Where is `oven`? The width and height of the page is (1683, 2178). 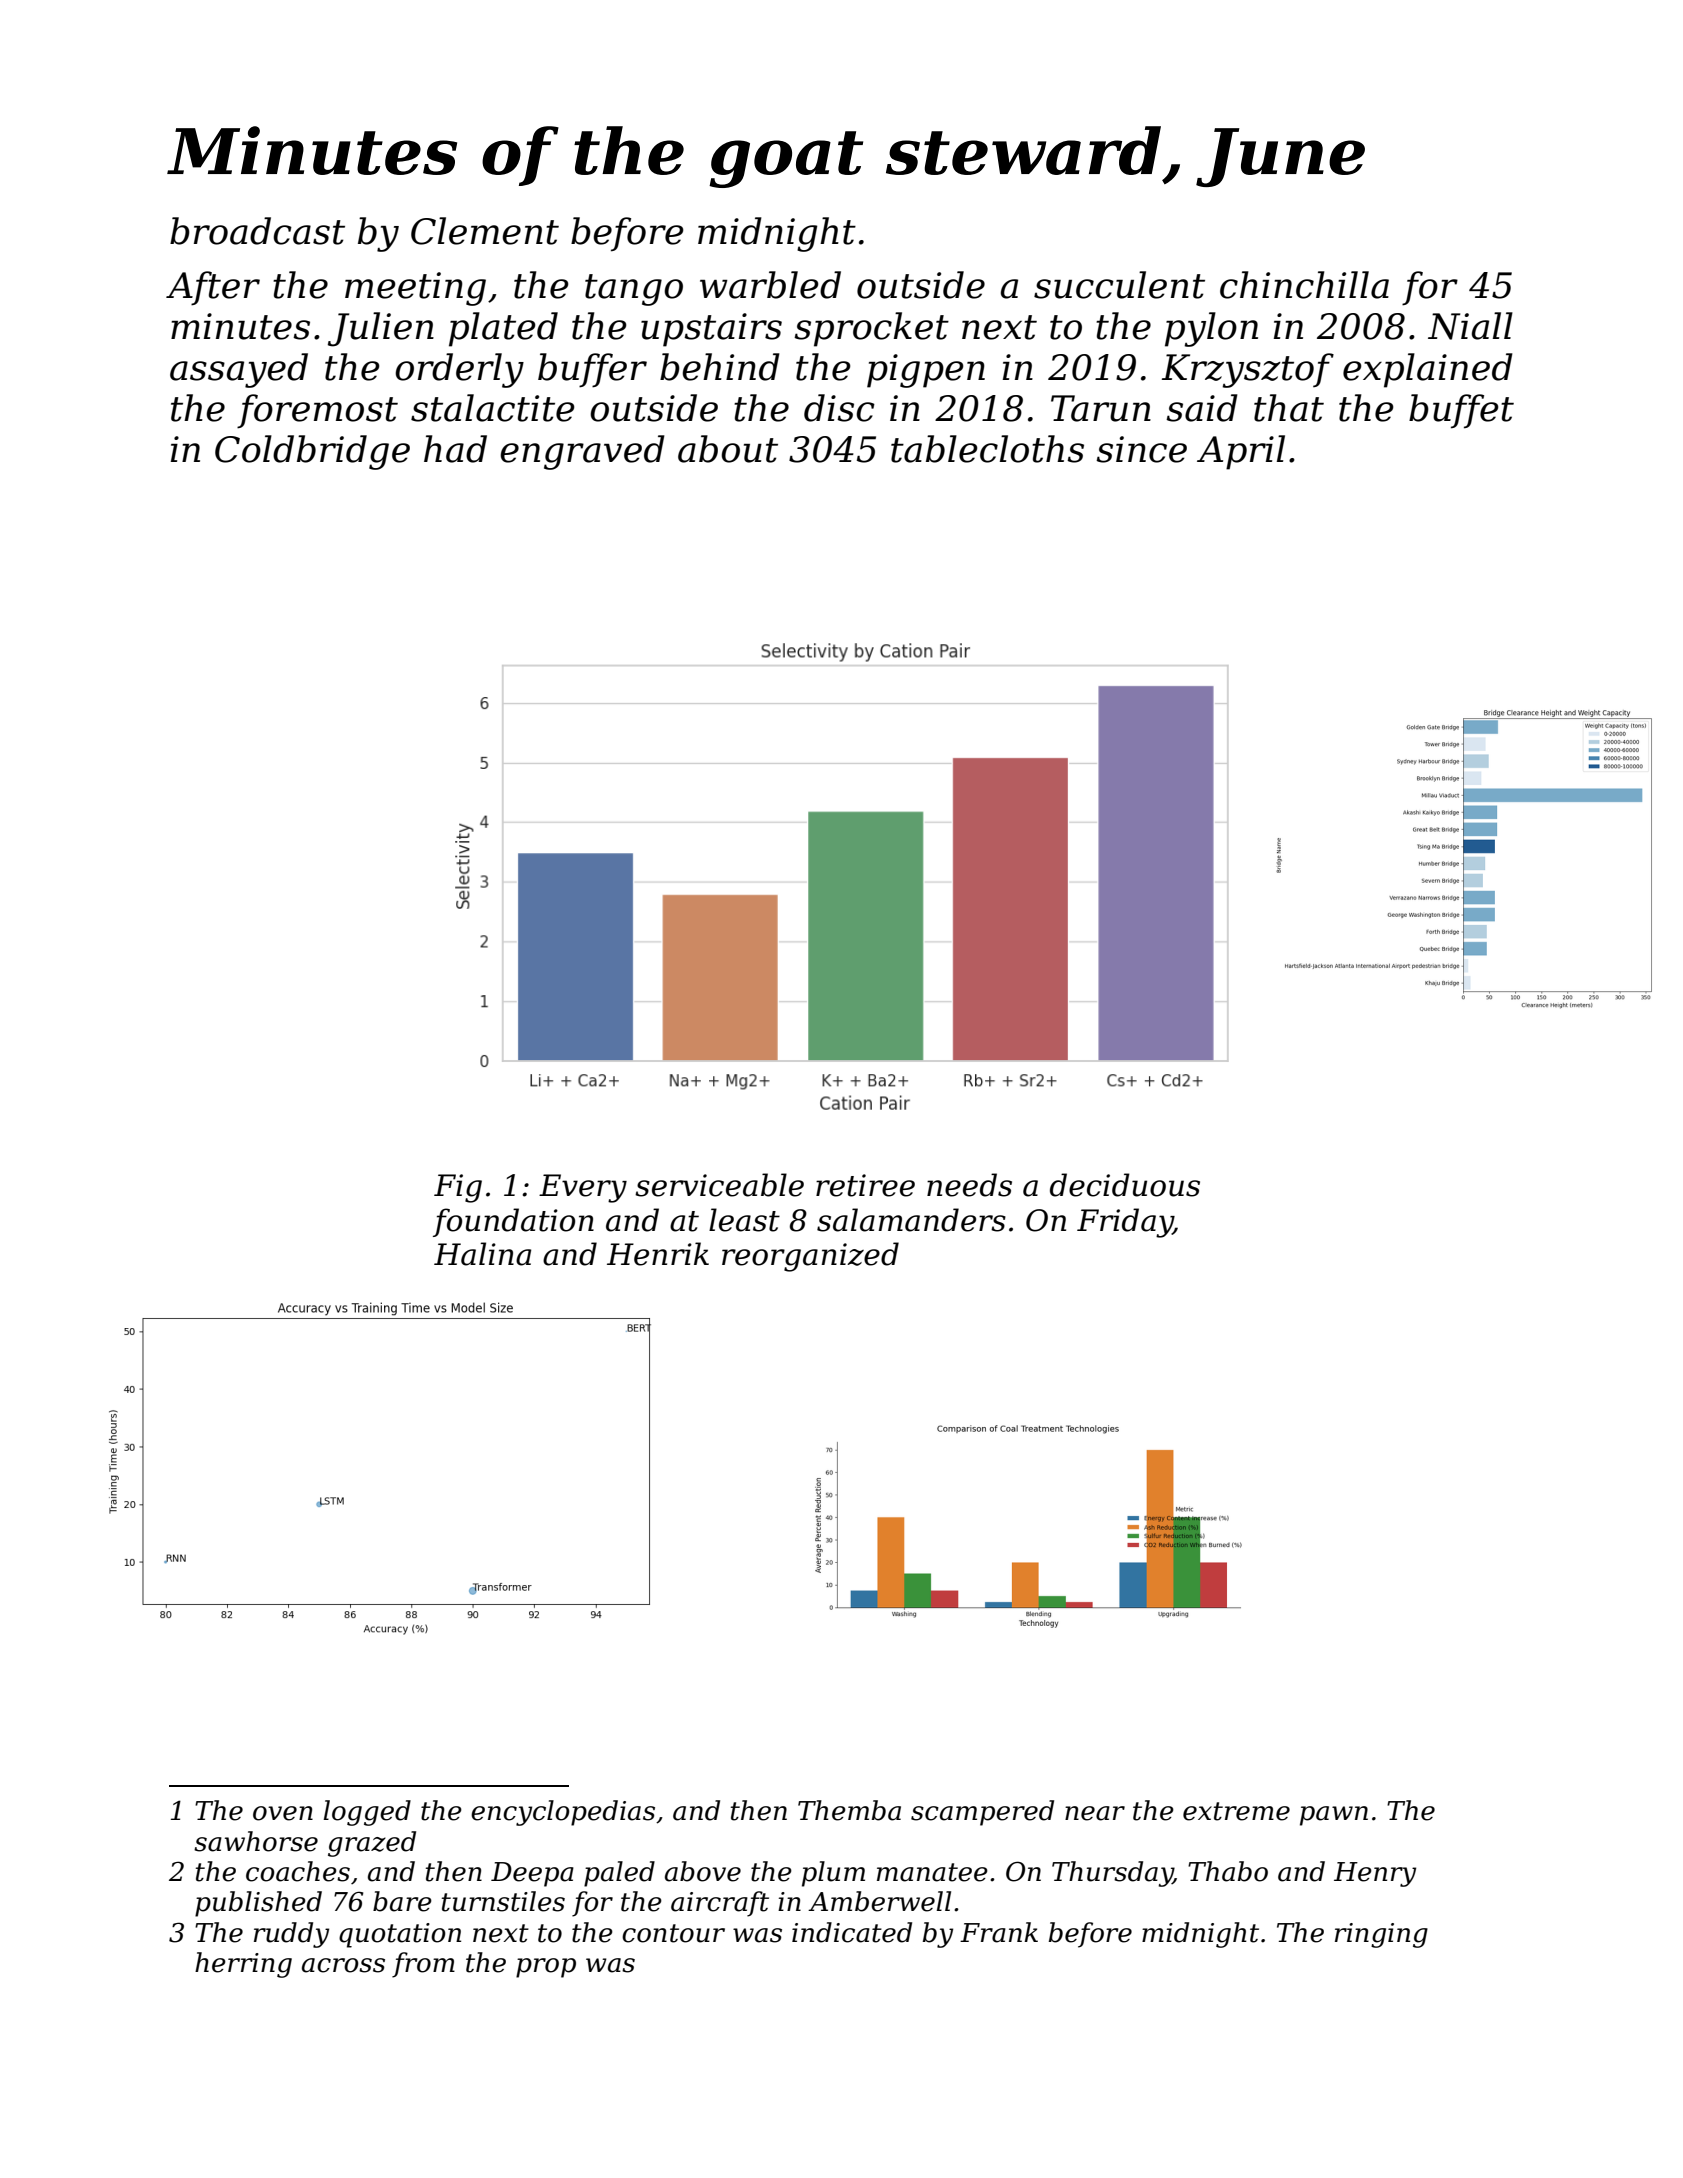 oven is located at coordinates (283, 1813).
